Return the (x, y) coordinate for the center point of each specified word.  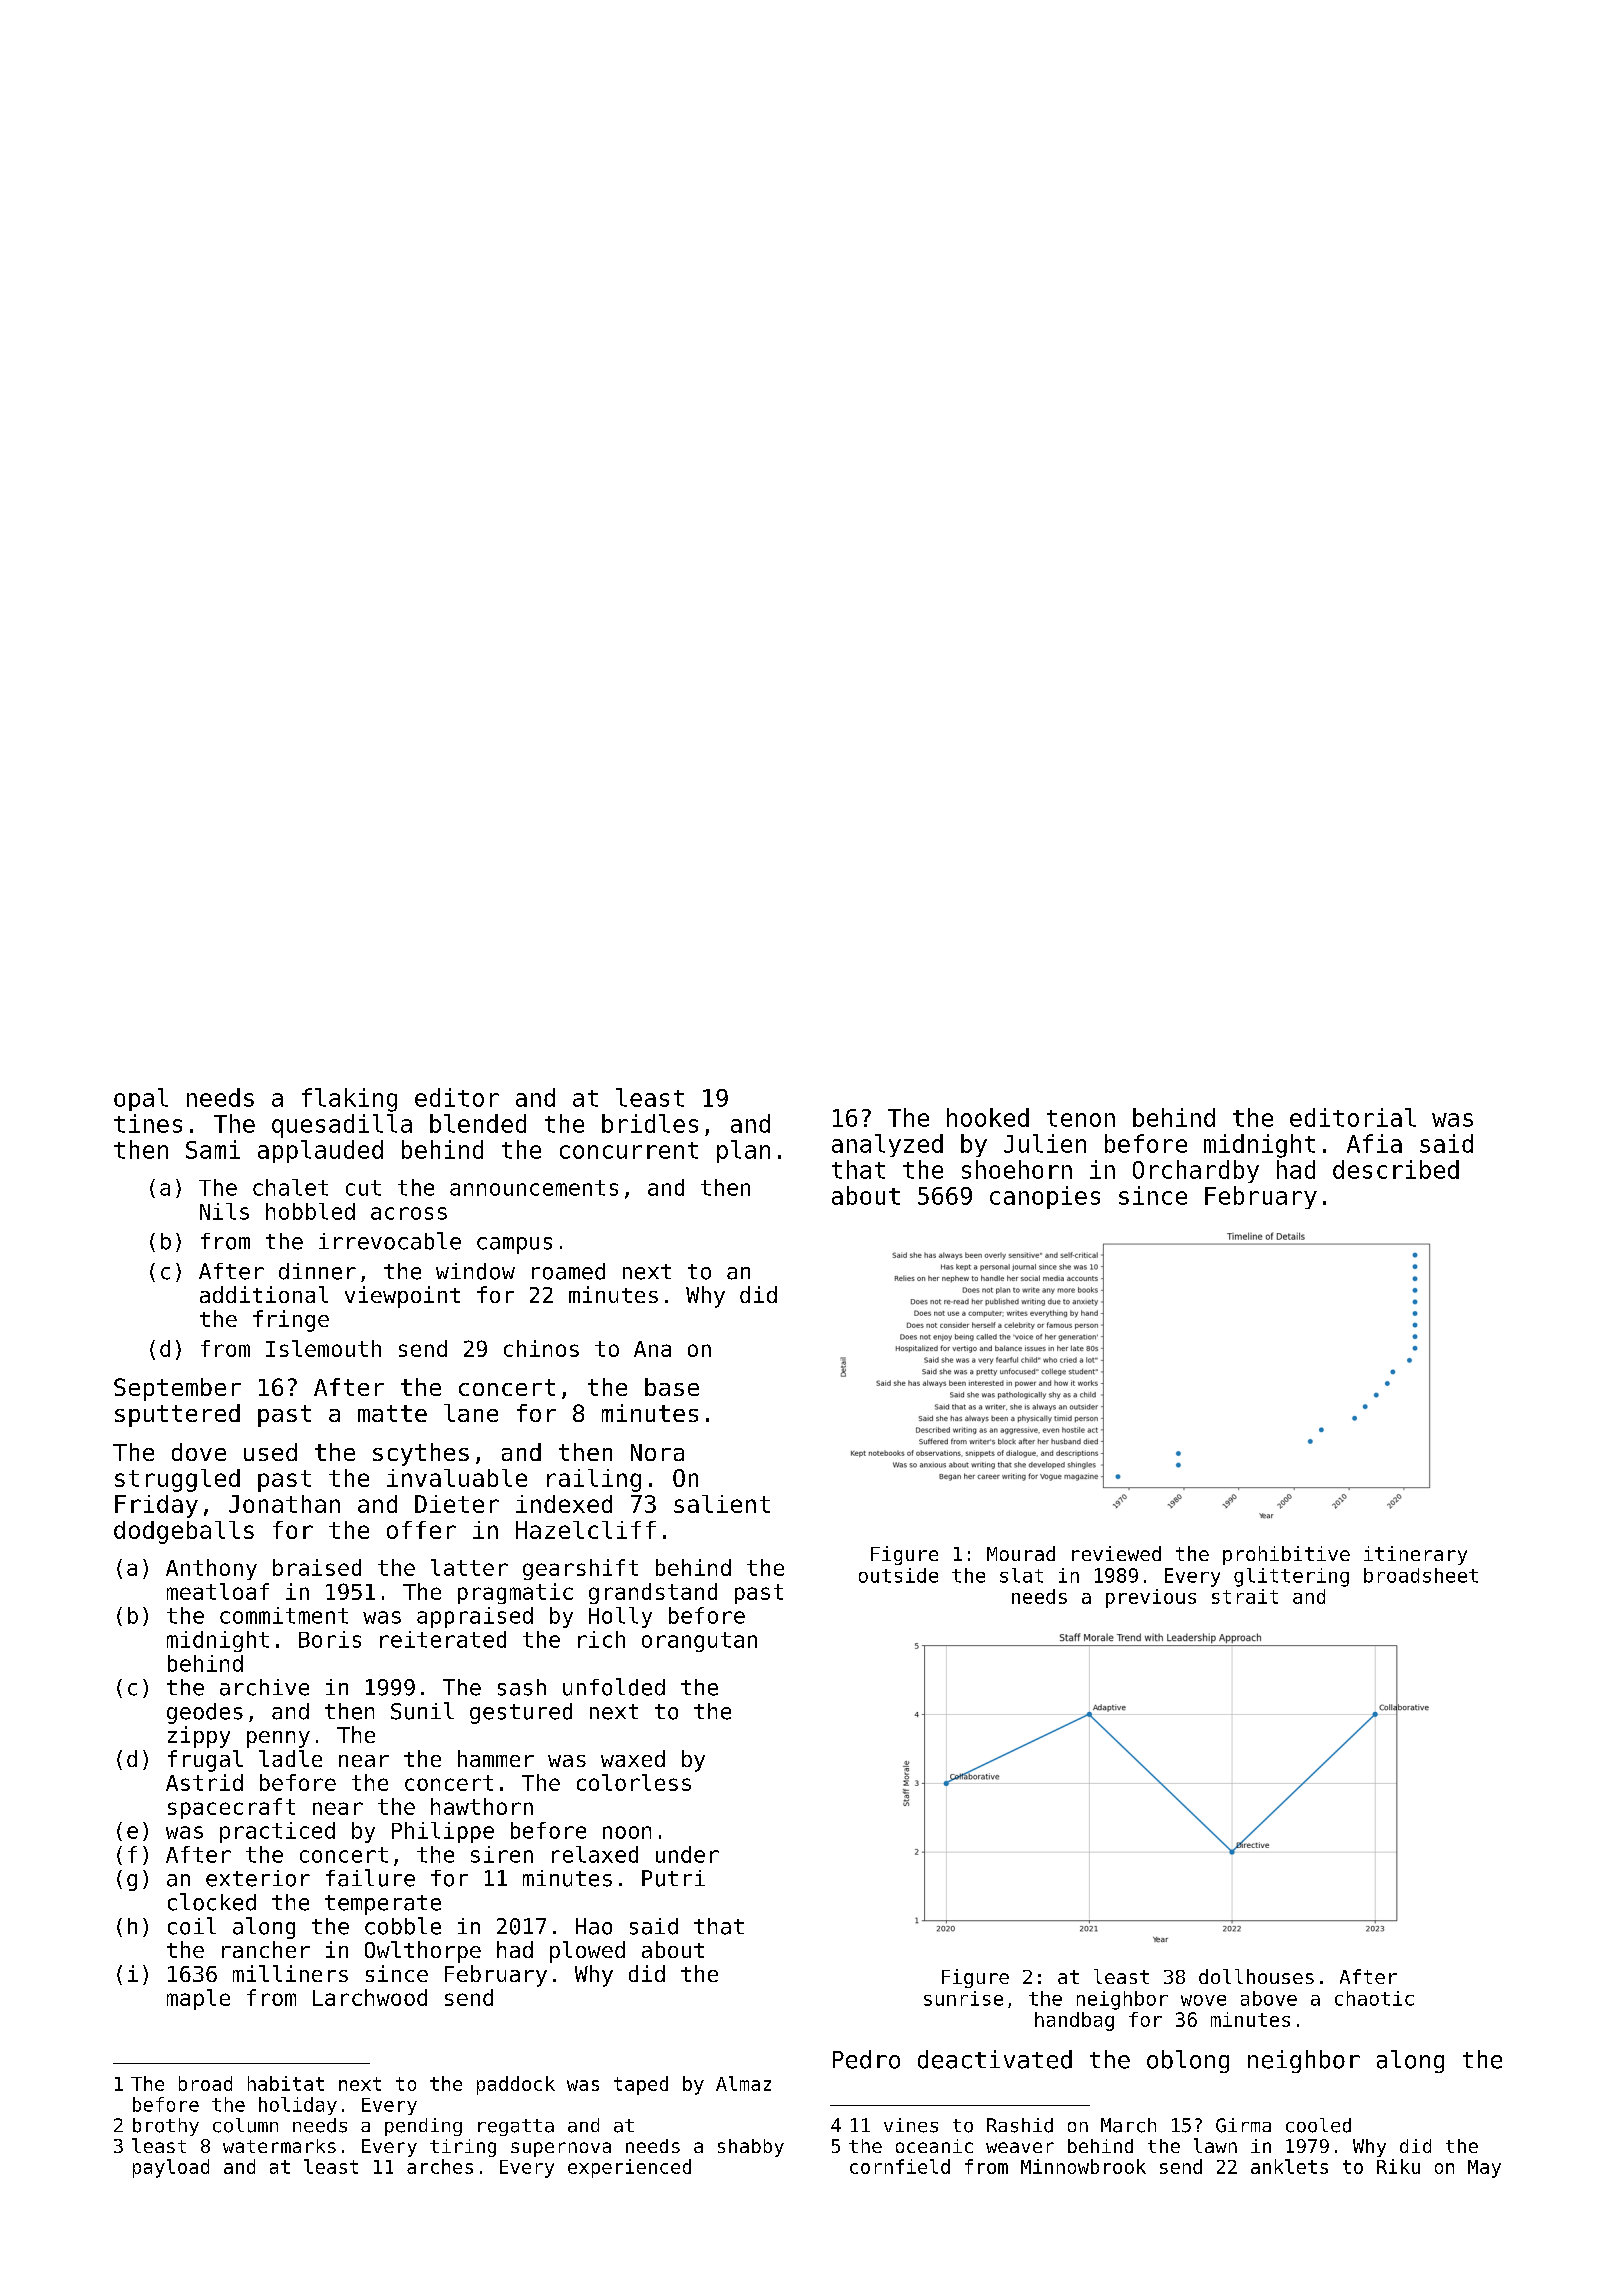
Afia (1374, 1143)
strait (1245, 1596)
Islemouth (323, 1348)
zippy (199, 1737)
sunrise (963, 1998)
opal (141, 1099)
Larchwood (370, 1997)
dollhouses (1256, 1976)
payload (171, 2168)
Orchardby (1196, 1171)
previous (1151, 1598)
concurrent (629, 1150)
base (672, 1387)
